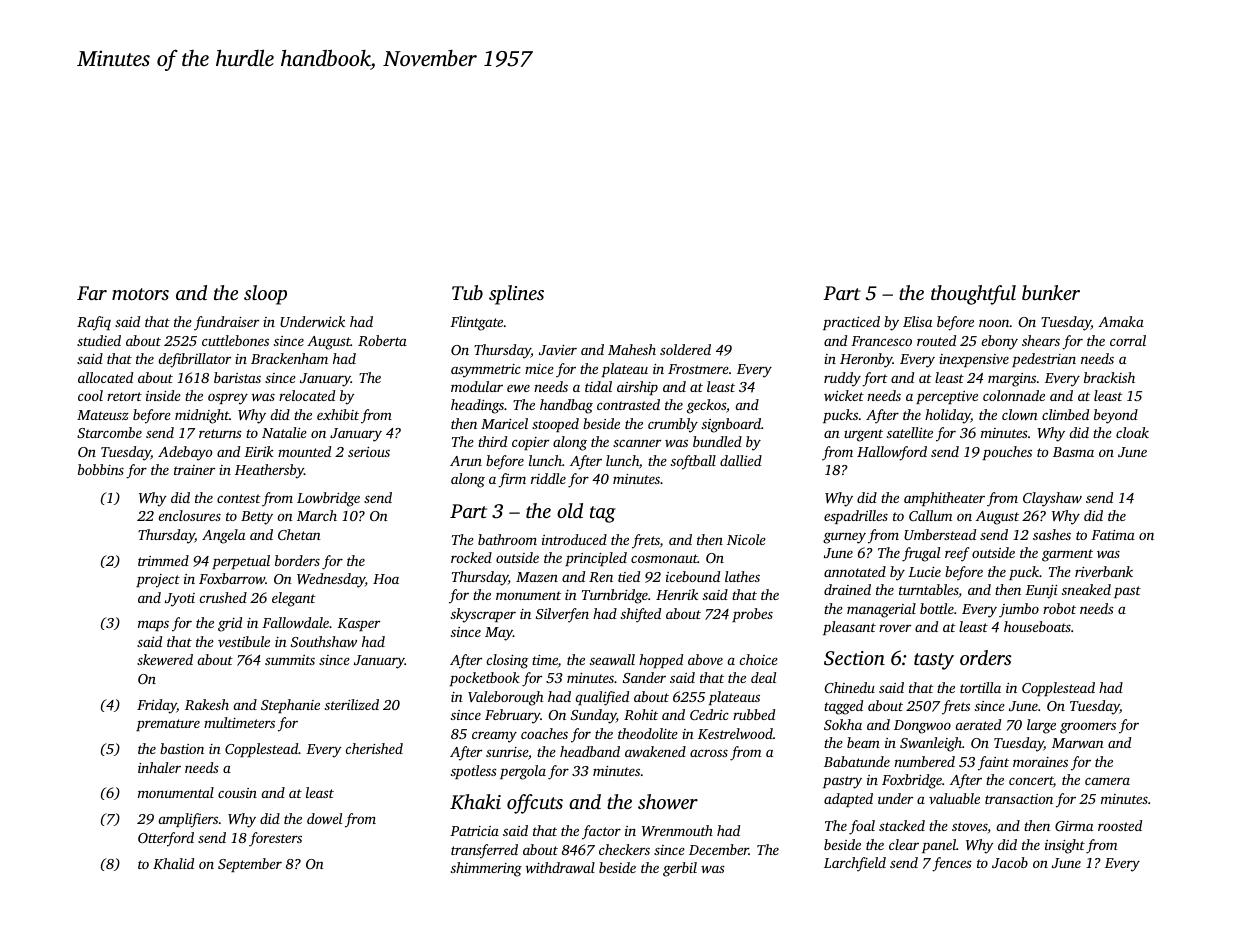 Image resolution: width=1233 pixels, height=952 pixels. What do you see at coordinates (537, 577) in the image?
I see `Mazen` at bounding box center [537, 577].
